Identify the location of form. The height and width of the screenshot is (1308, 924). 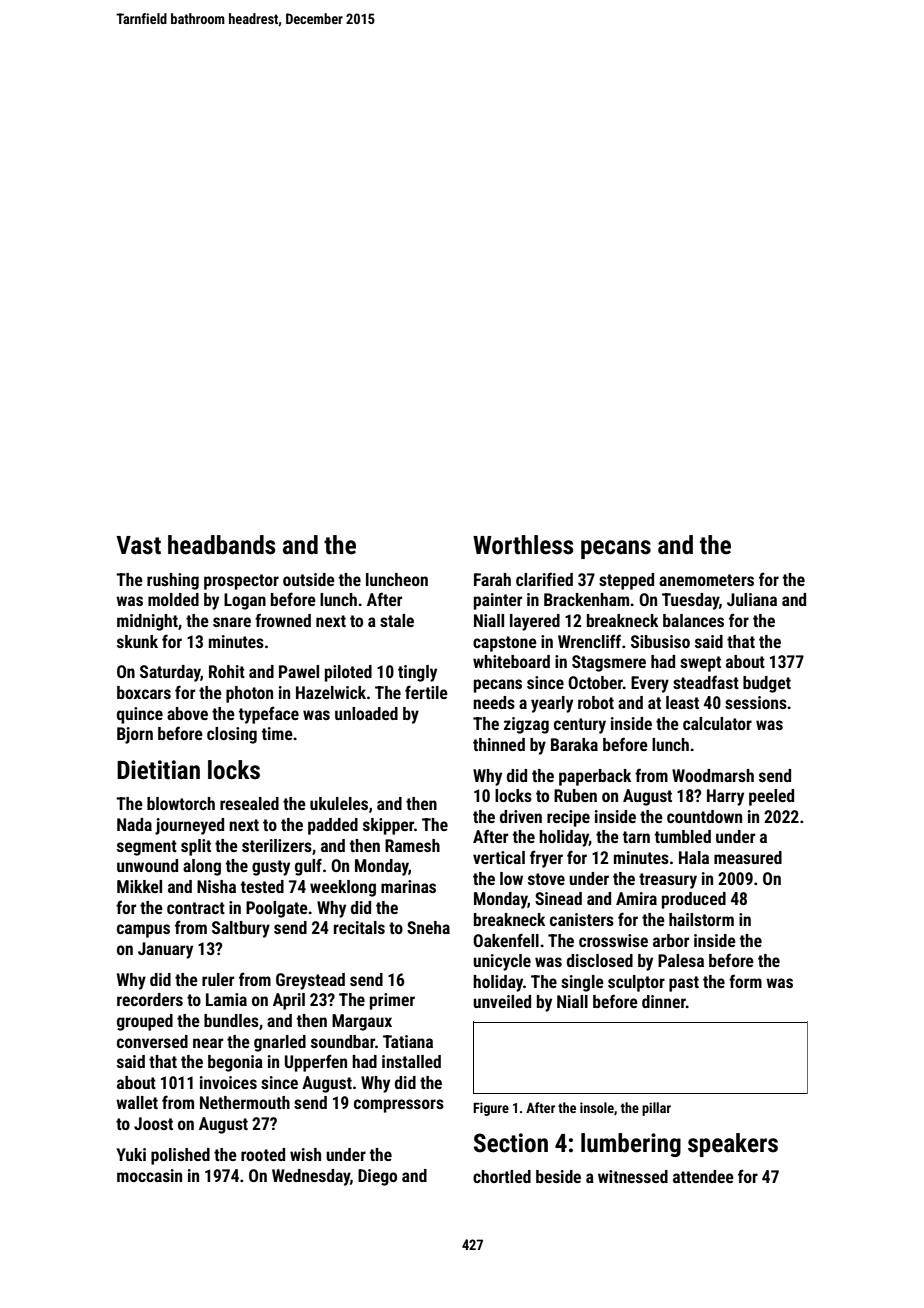
(745, 981).
